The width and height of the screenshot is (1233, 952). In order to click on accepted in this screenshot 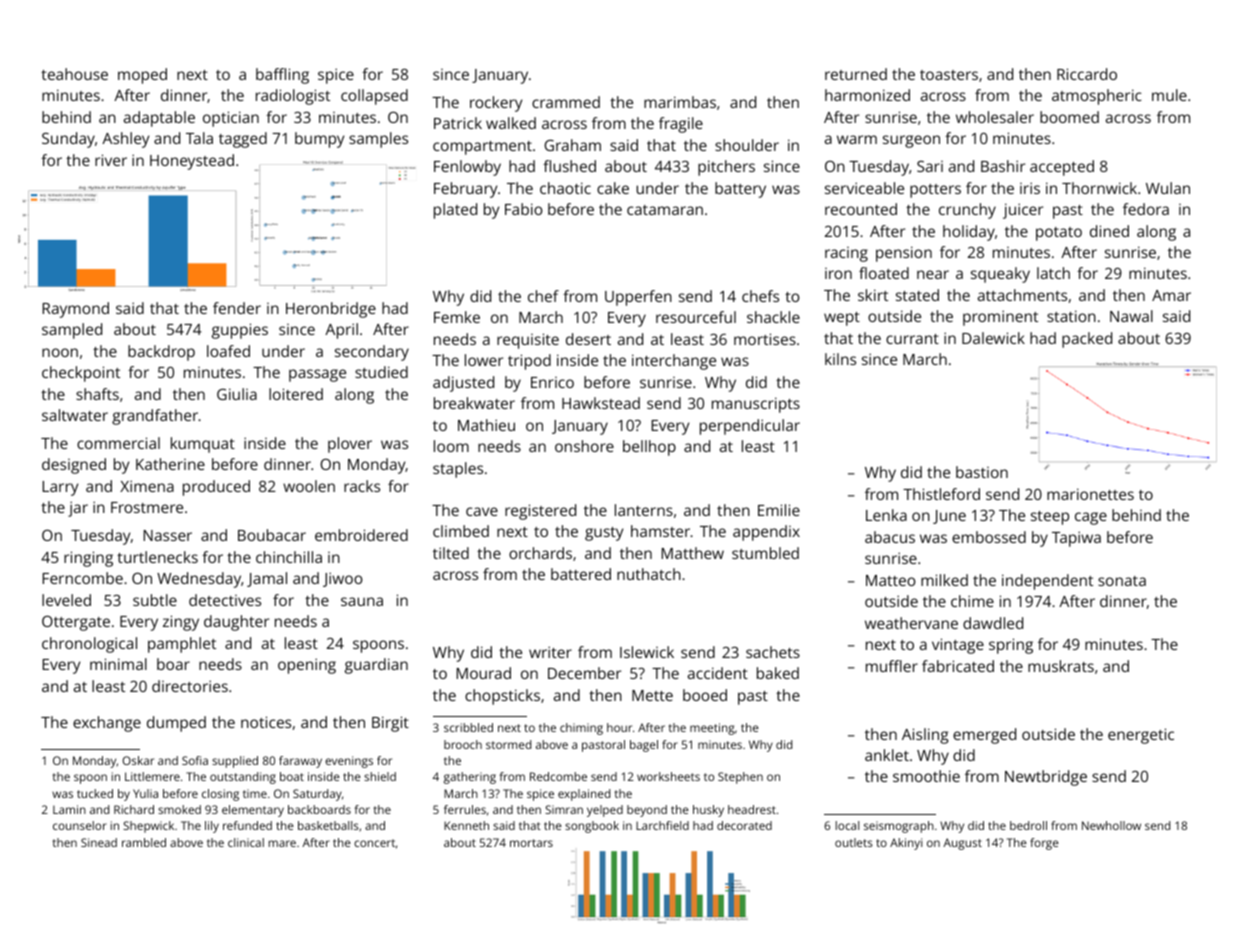, I will do `click(1062, 168)`.
